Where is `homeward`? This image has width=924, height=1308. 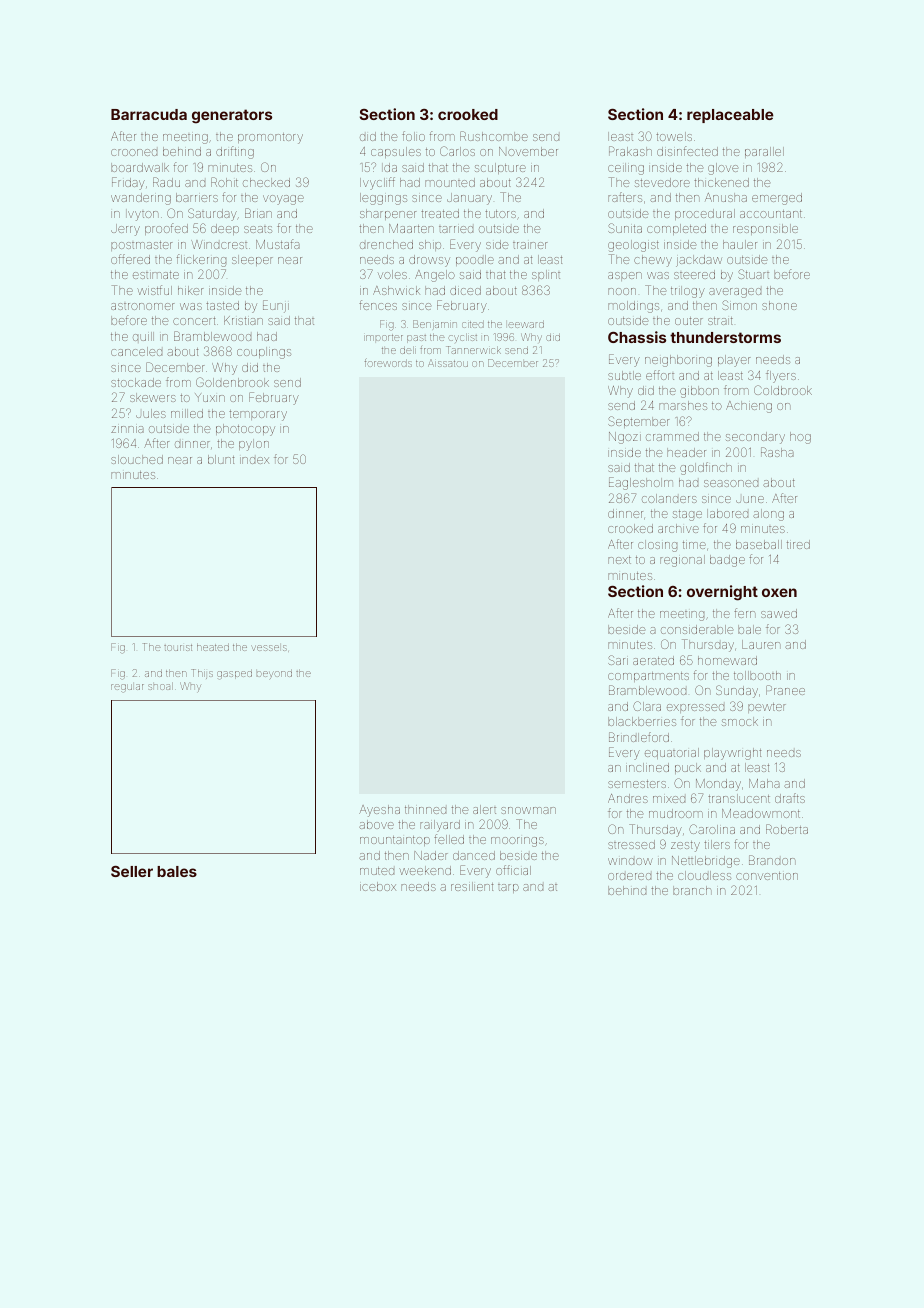 homeward is located at coordinates (727, 660).
